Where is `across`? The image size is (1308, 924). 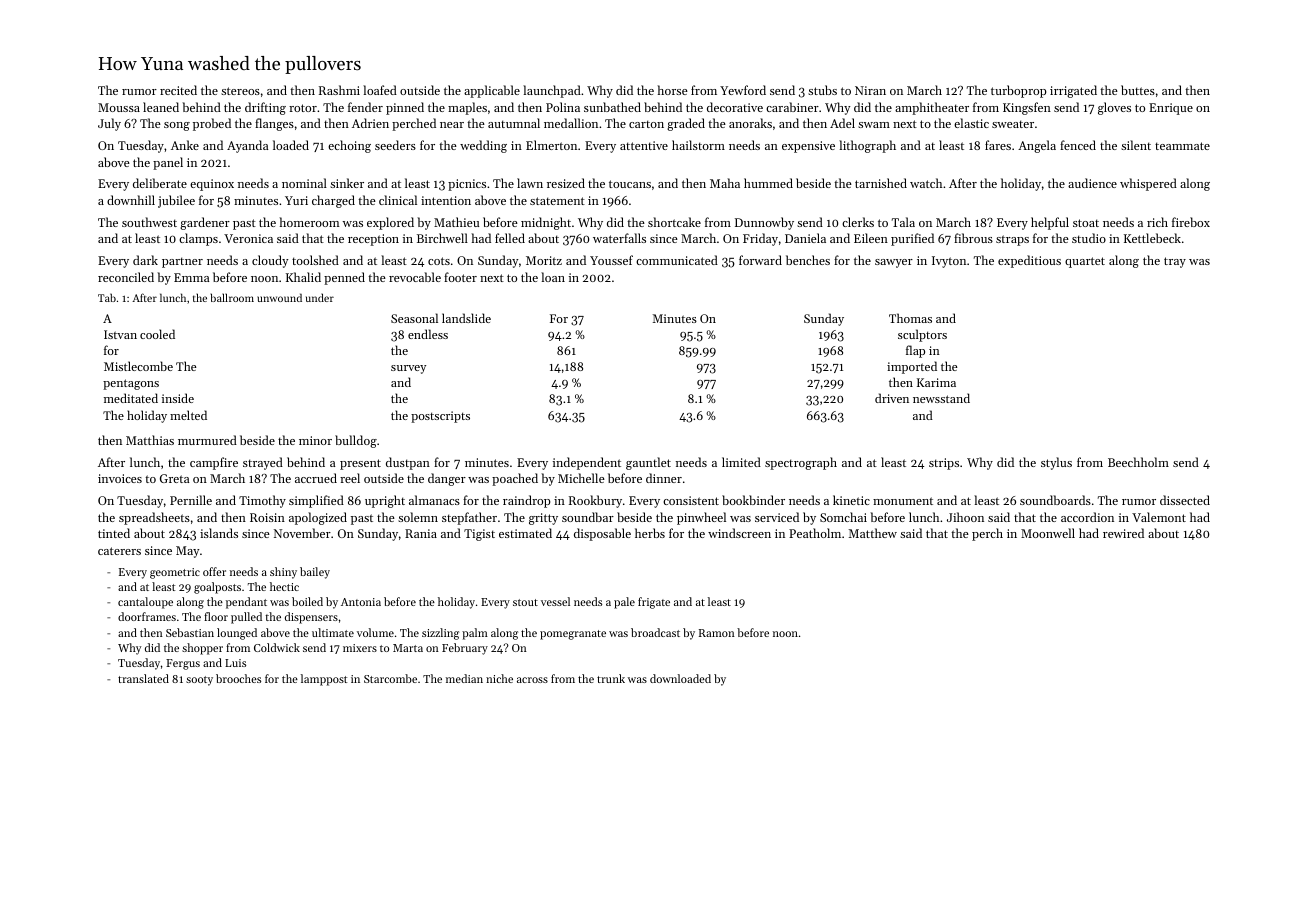
across is located at coordinates (532, 680).
